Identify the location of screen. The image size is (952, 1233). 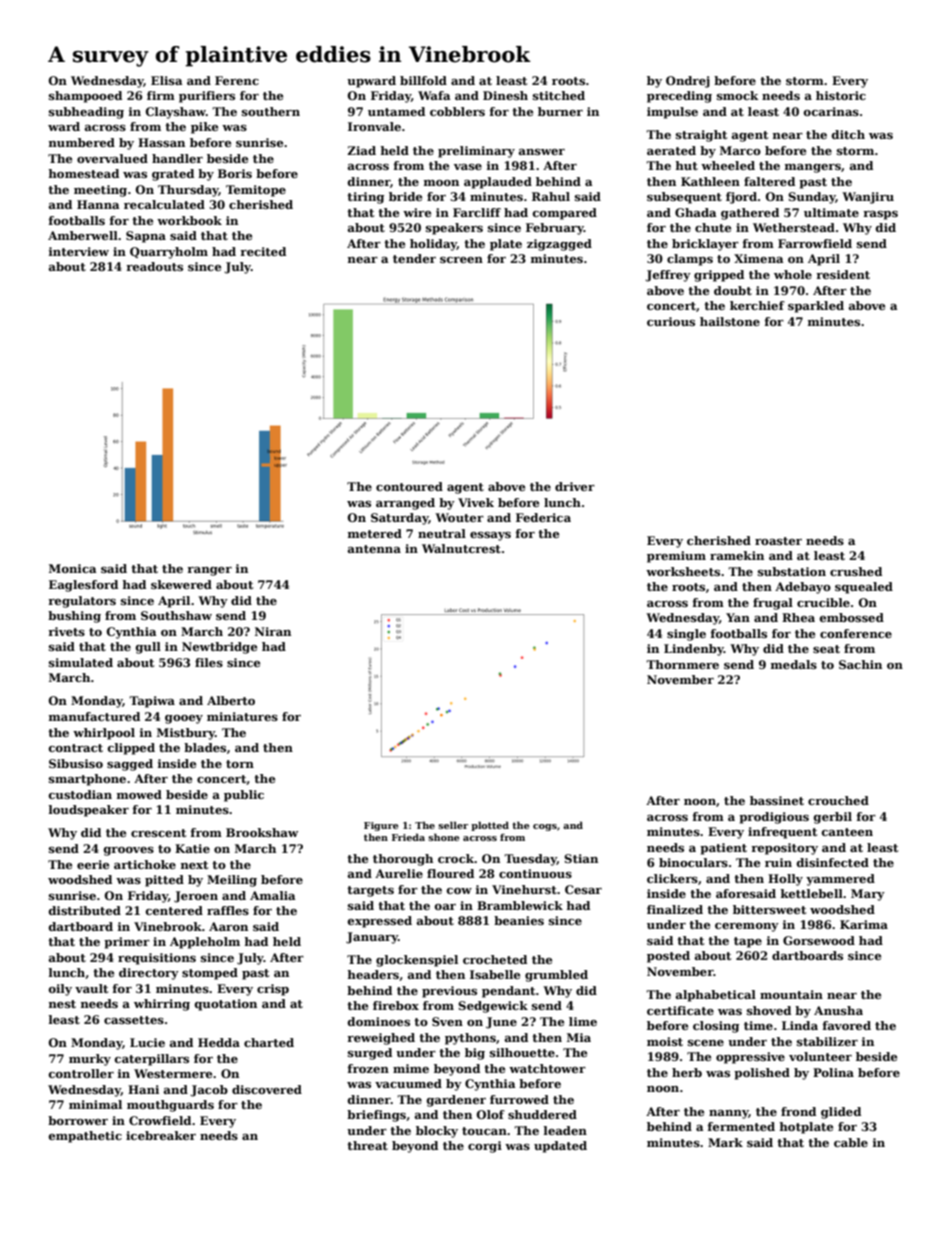
(461, 260).
